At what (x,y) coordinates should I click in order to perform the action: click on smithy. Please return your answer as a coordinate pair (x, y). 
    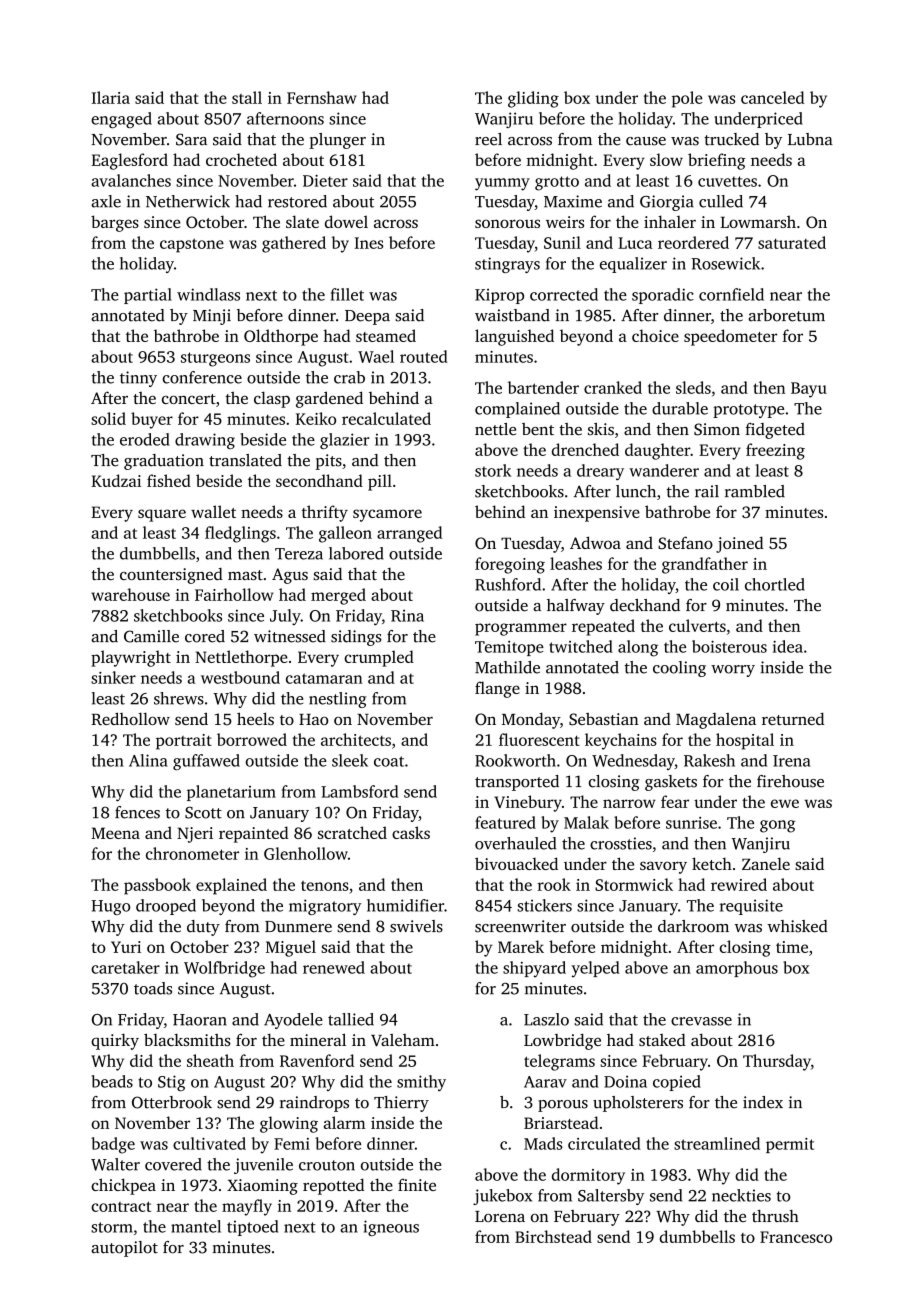
    Looking at the image, I should click on (421, 1083).
